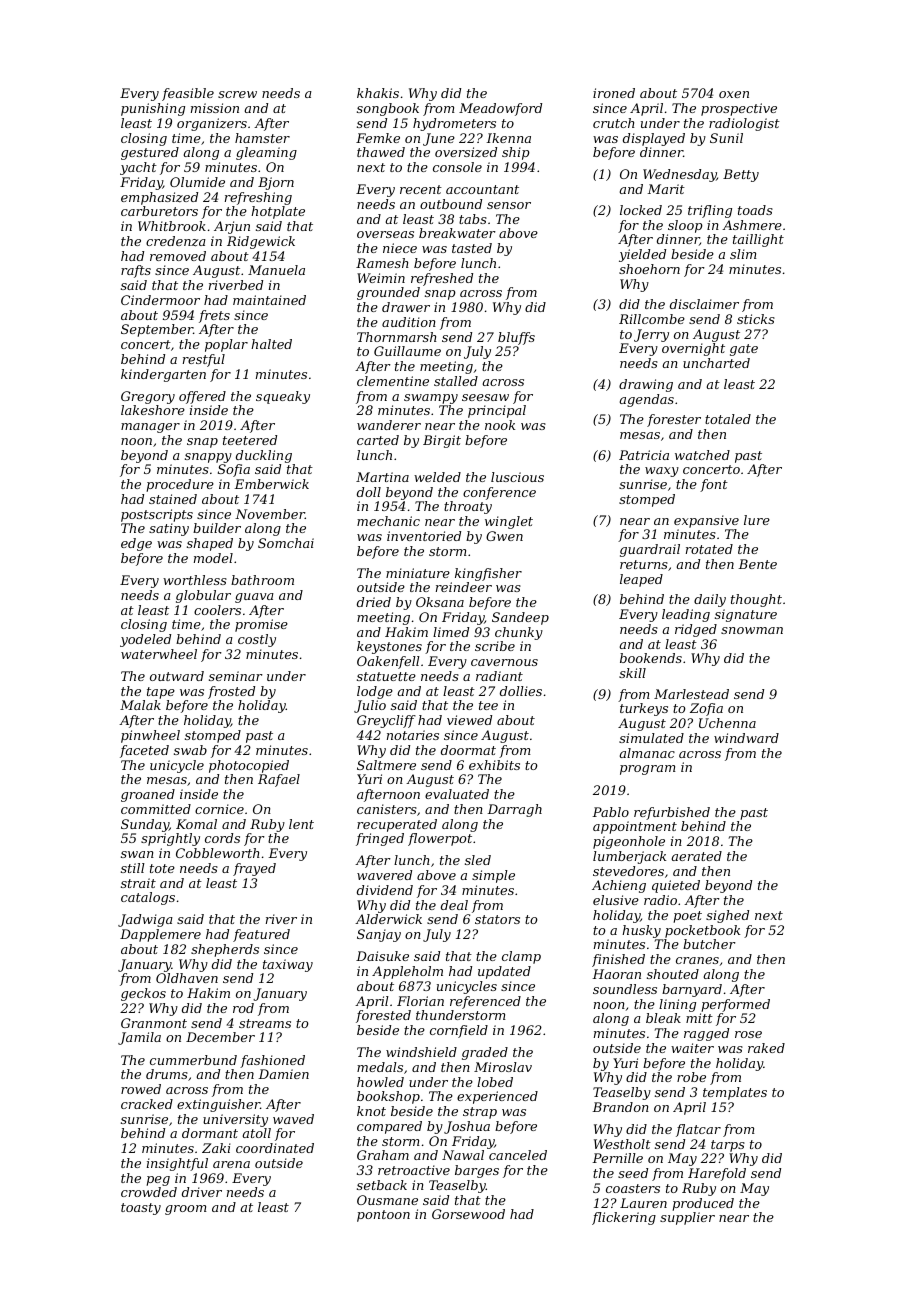 This screenshot has height=1316, width=908. I want to click on signature, so click(746, 615).
